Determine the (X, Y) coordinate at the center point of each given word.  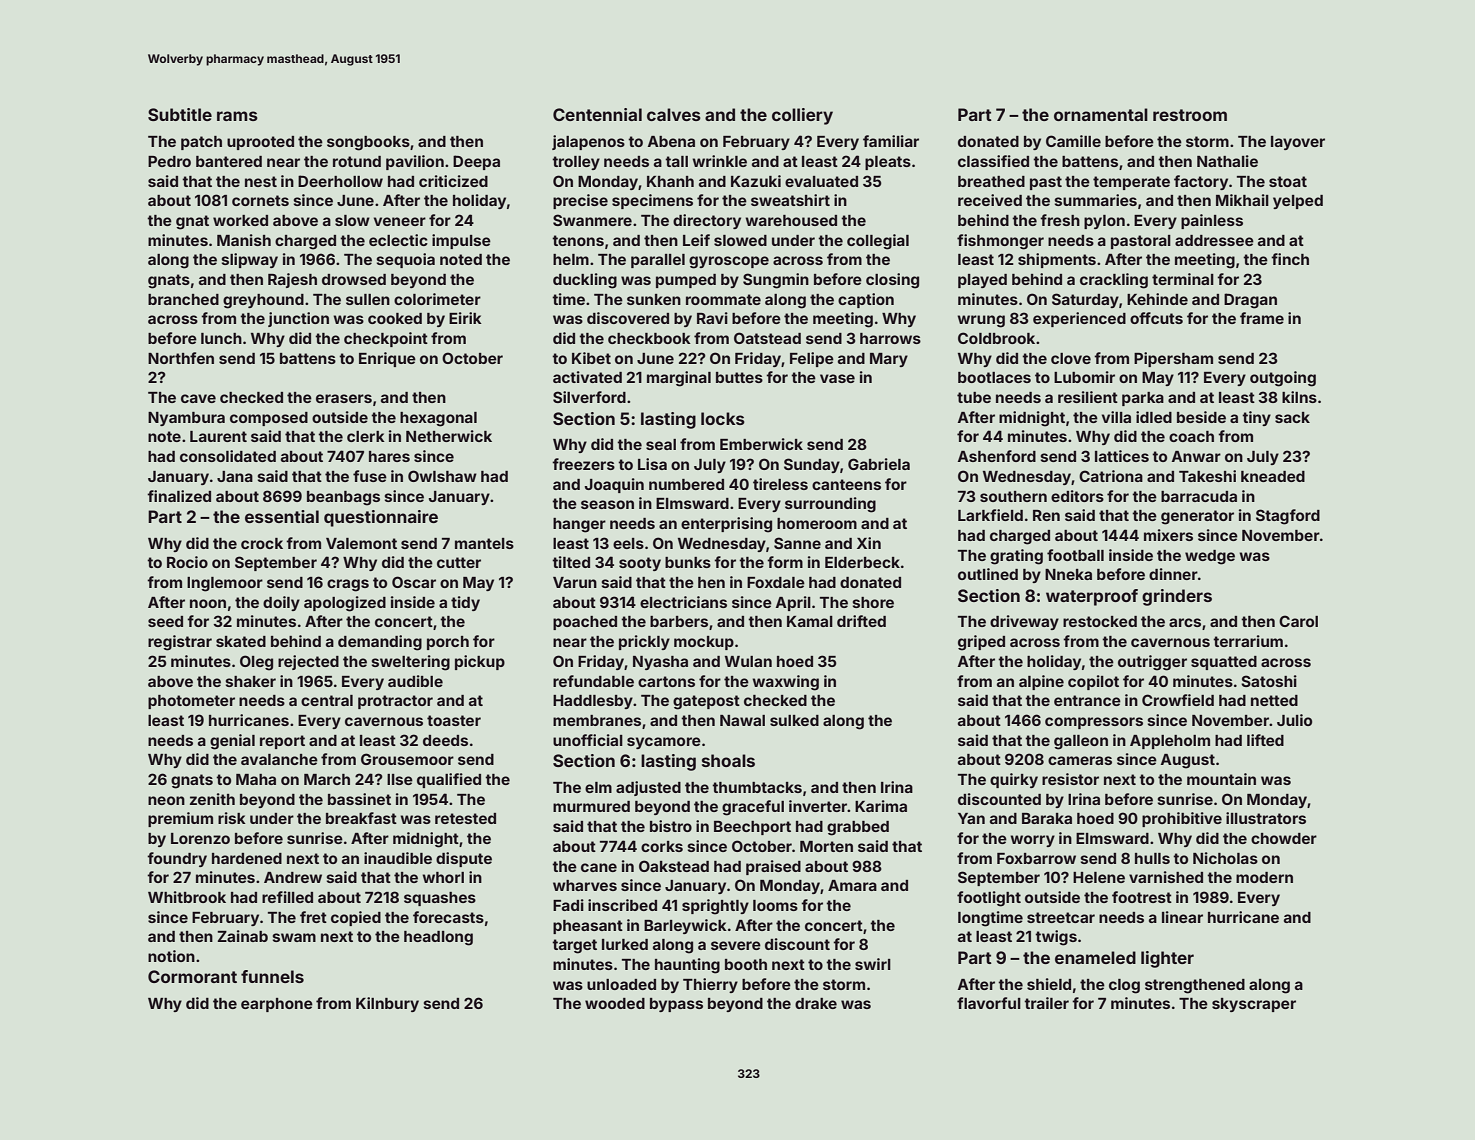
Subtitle (180, 114)
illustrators (1266, 818)
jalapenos (588, 142)
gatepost (706, 702)
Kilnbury (387, 1004)
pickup (480, 662)
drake (816, 1003)
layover (1298, 143)
